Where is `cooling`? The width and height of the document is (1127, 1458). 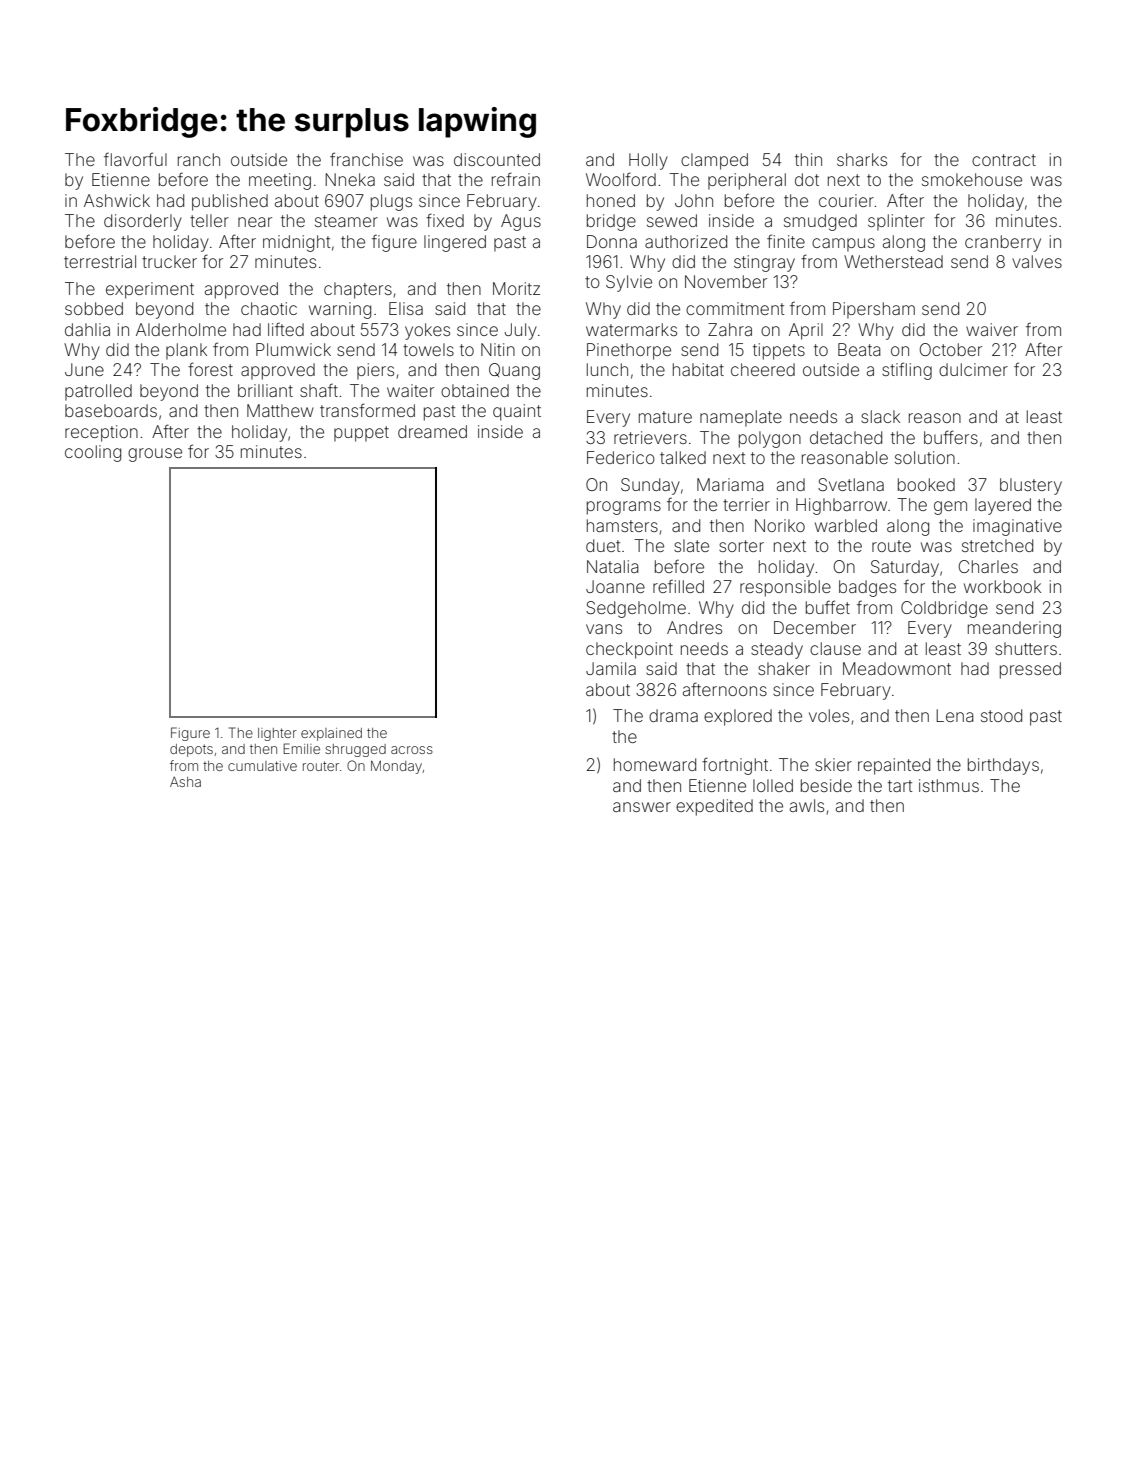 cooling is located at coordinates (93, 453).
